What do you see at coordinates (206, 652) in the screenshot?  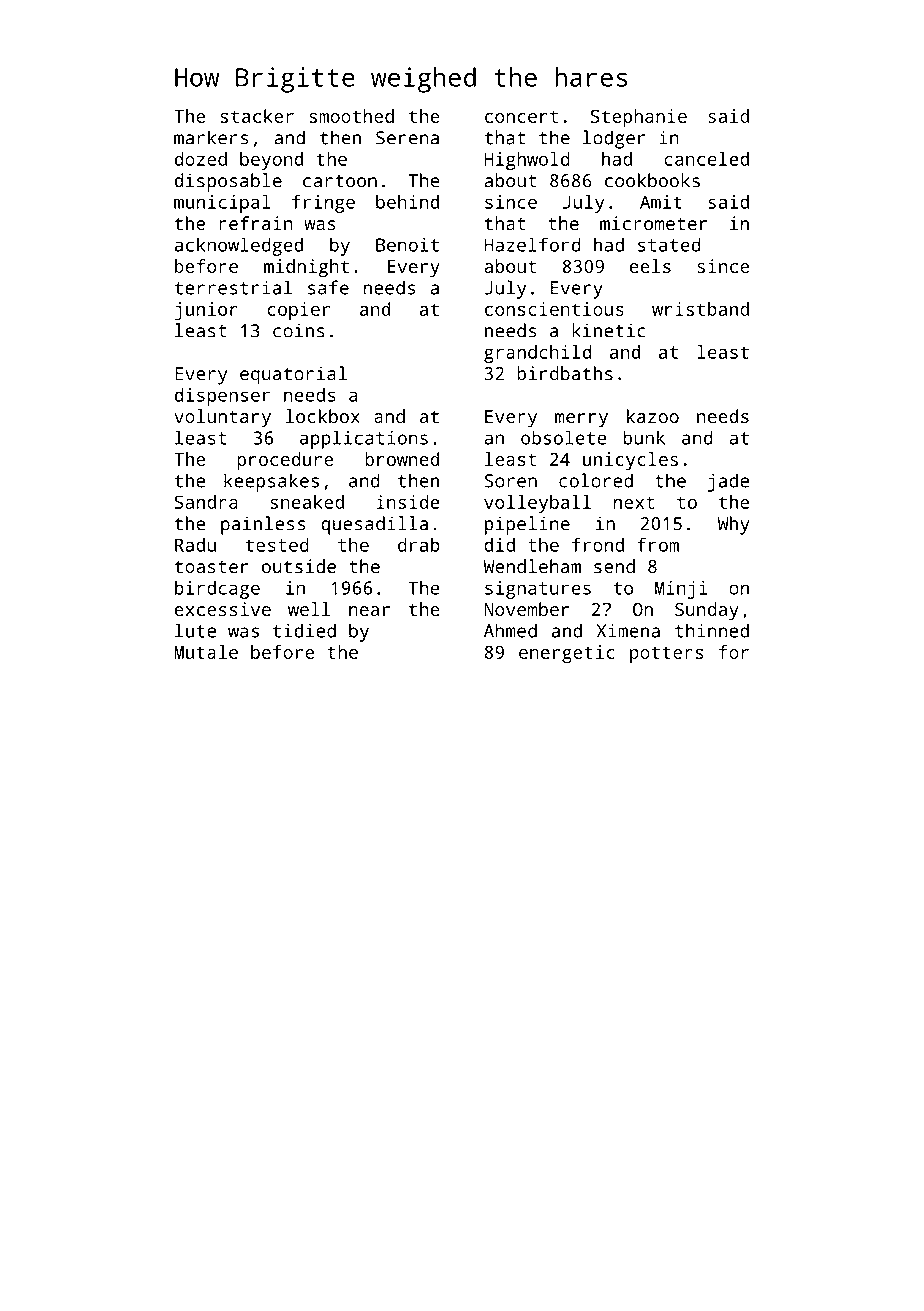 I see `Mutale` at bounding box center [206, 652].
